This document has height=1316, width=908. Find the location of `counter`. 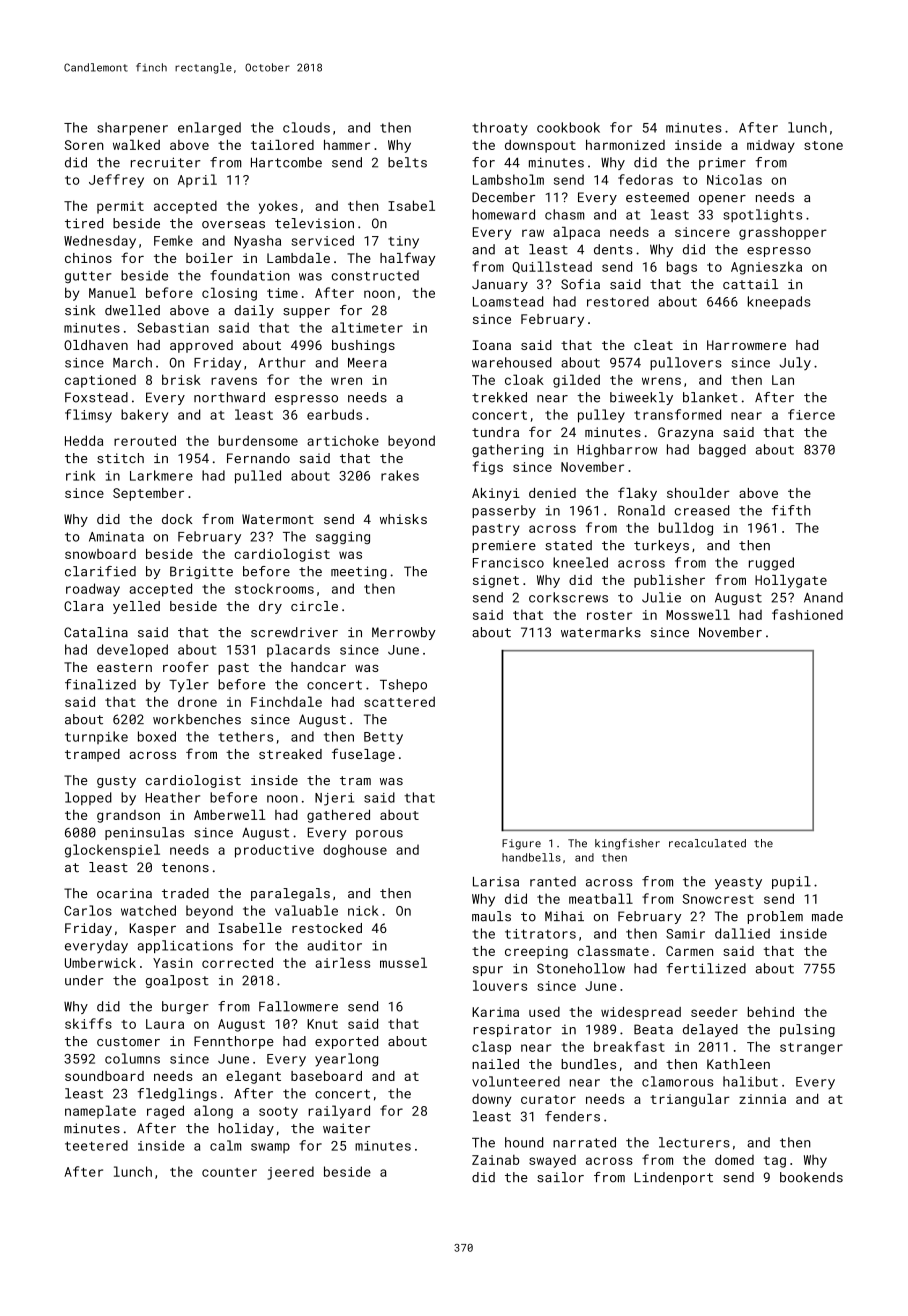

counter is located at coordinates (229, 1172).
